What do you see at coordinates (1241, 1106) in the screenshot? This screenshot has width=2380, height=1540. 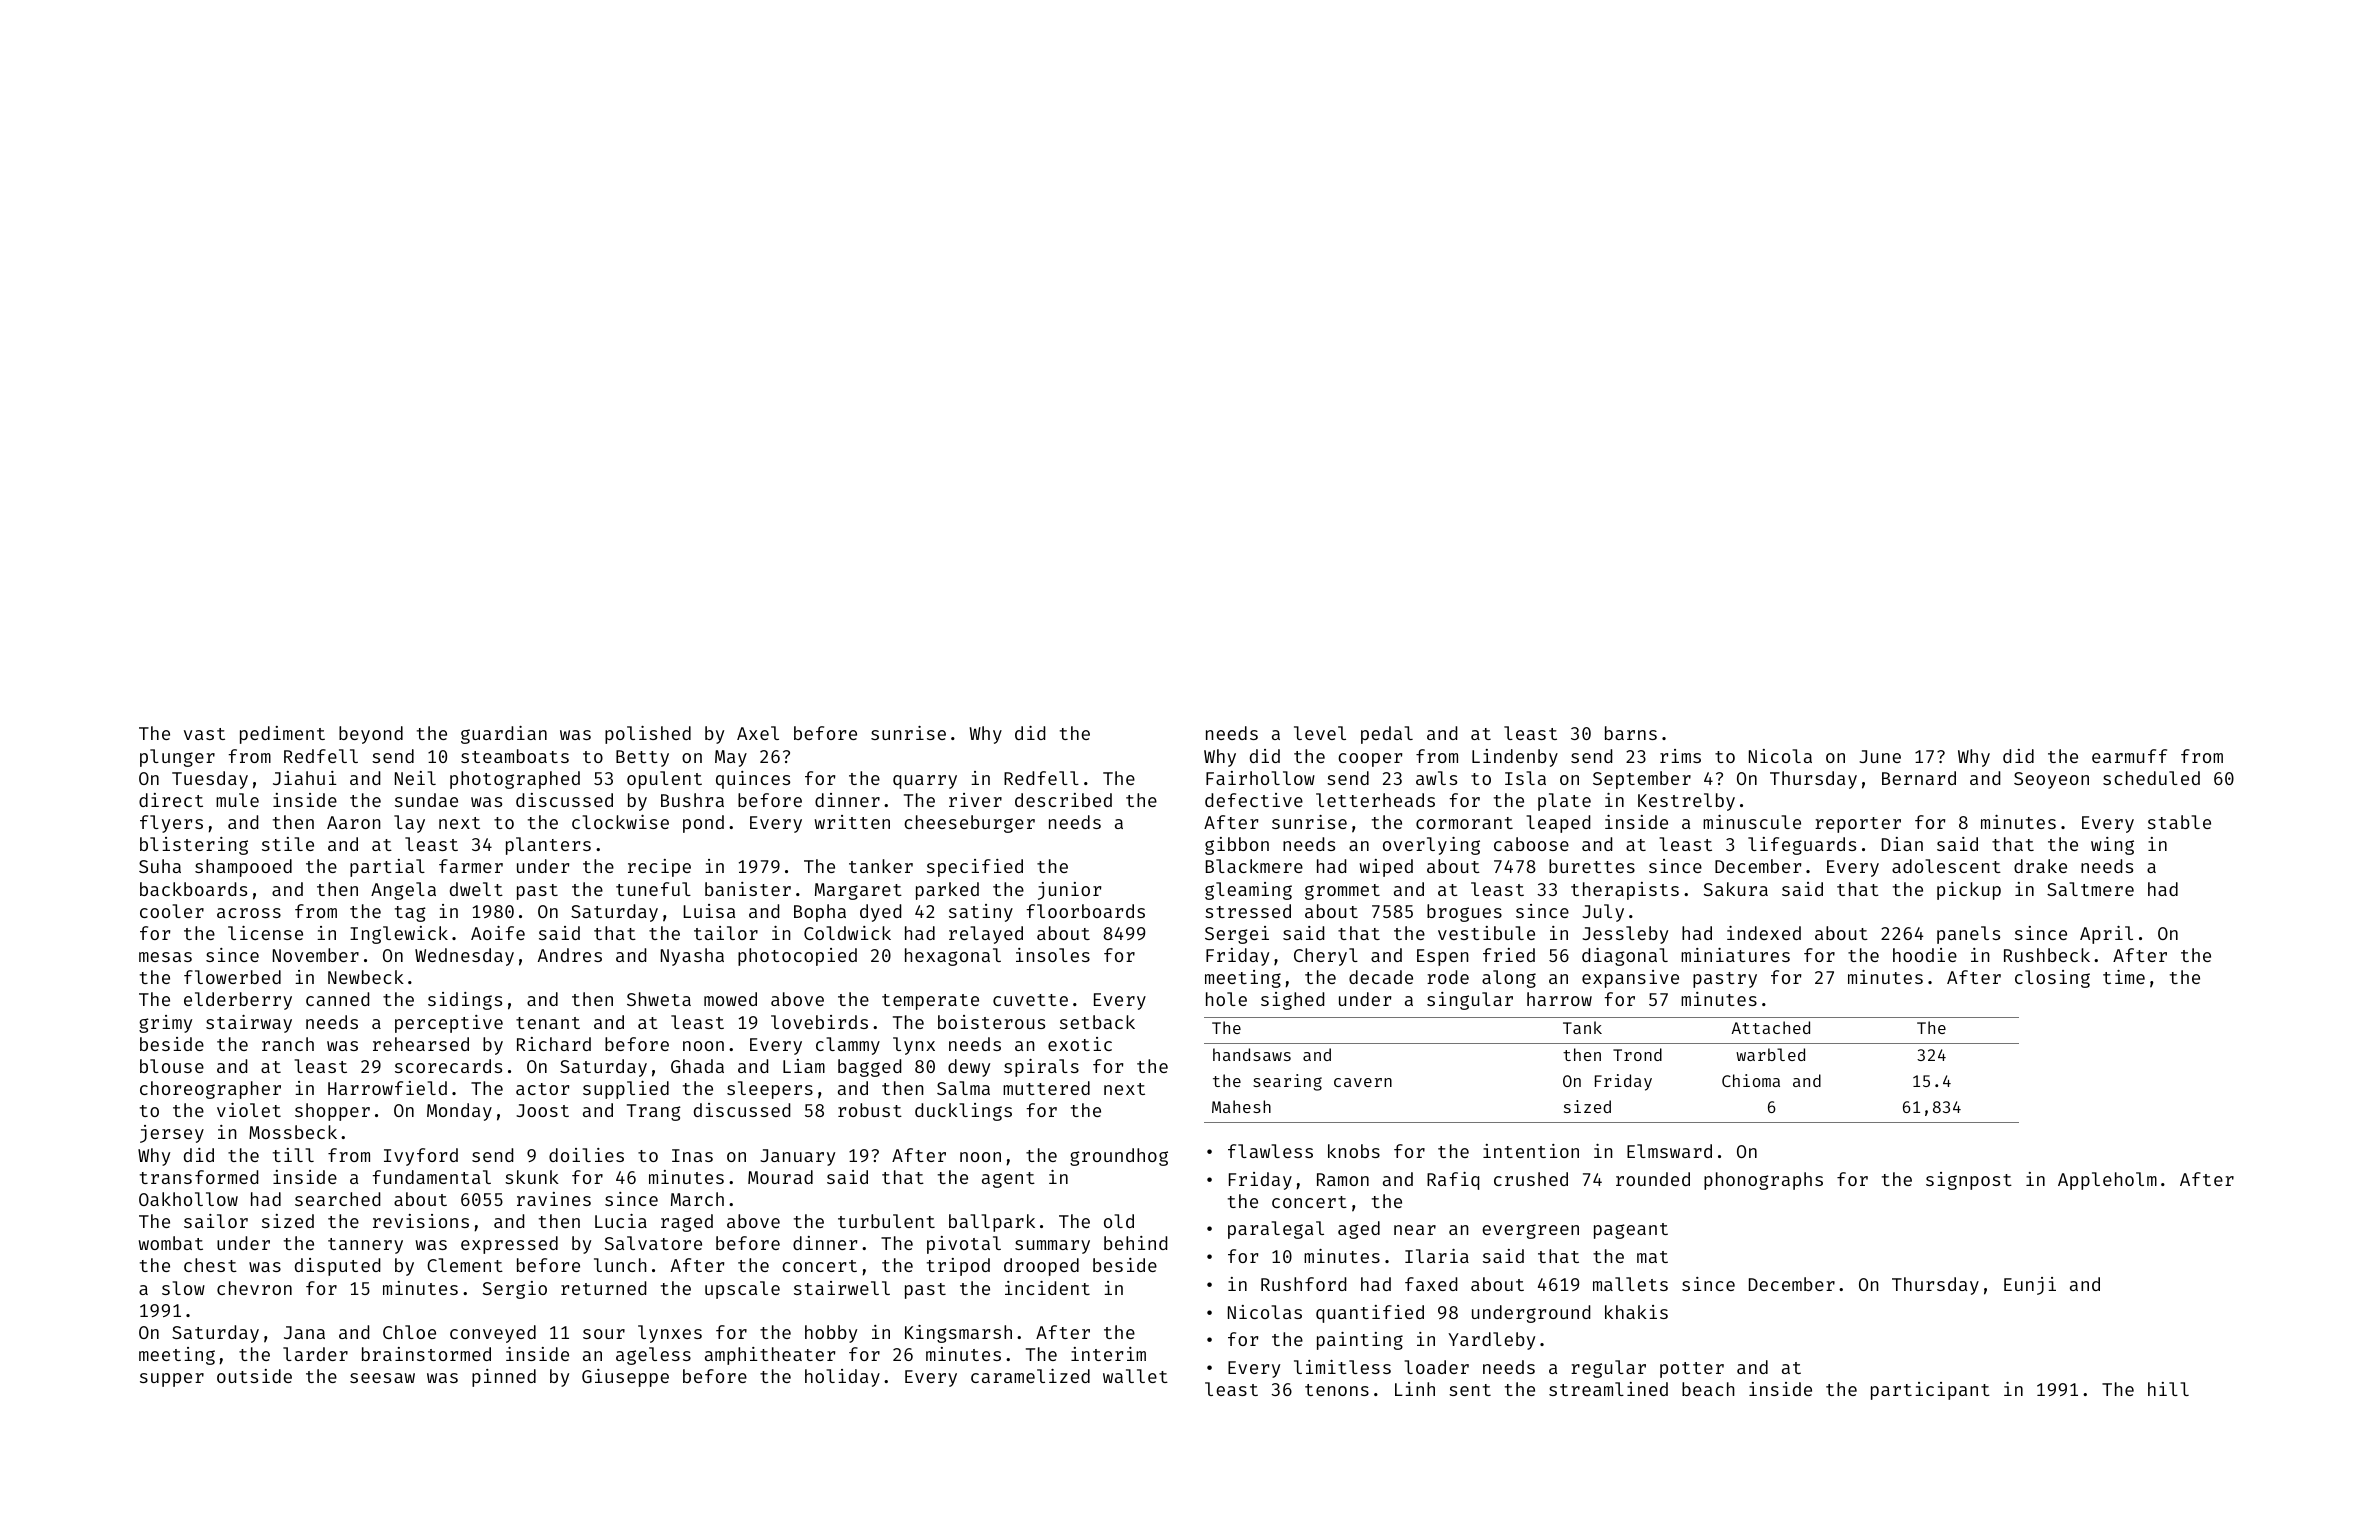 I see `Mahesh` at bounding box center [1241, 1106].
